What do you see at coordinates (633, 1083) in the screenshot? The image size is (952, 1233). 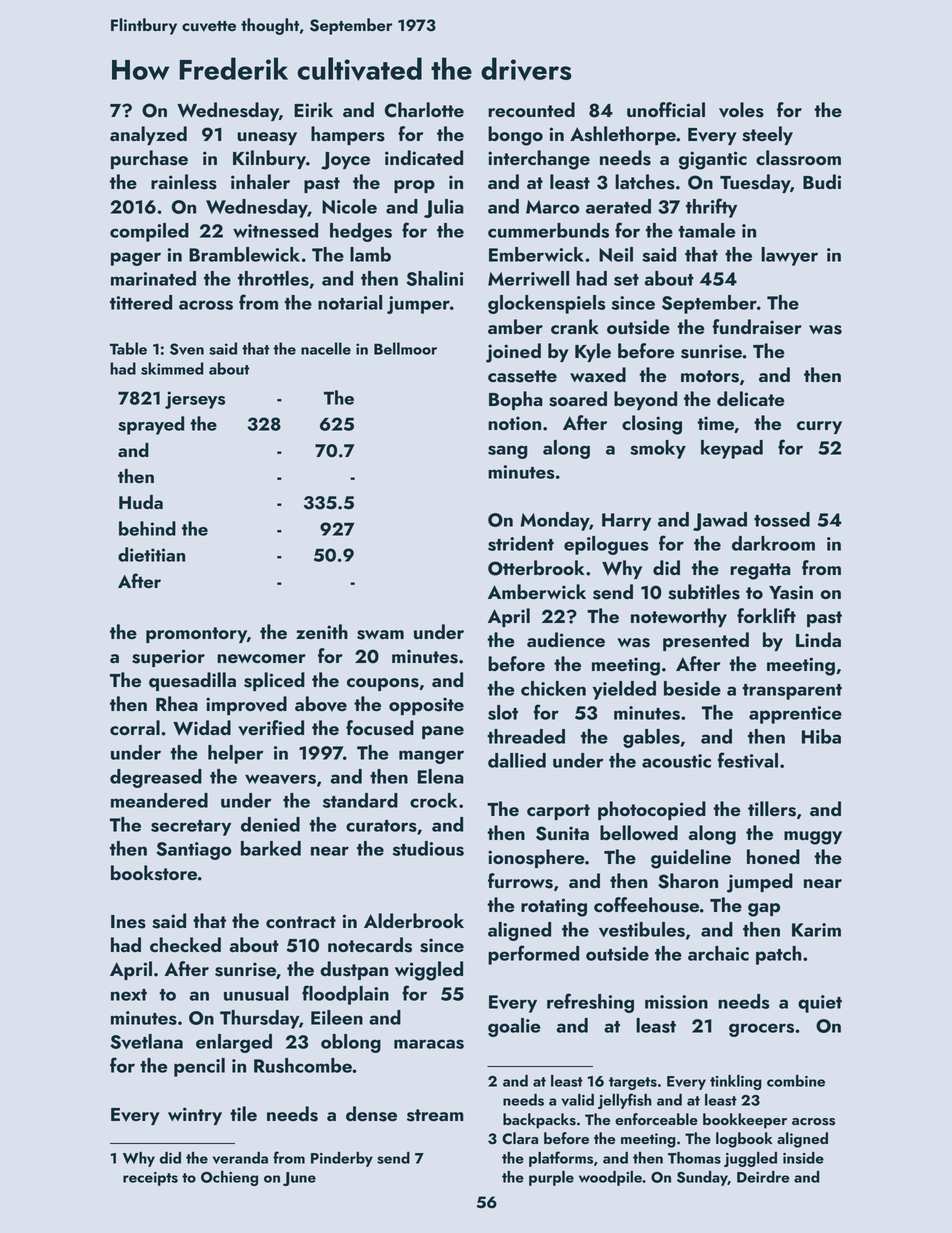 I see `targets` at bounding box center [633, 1083].
